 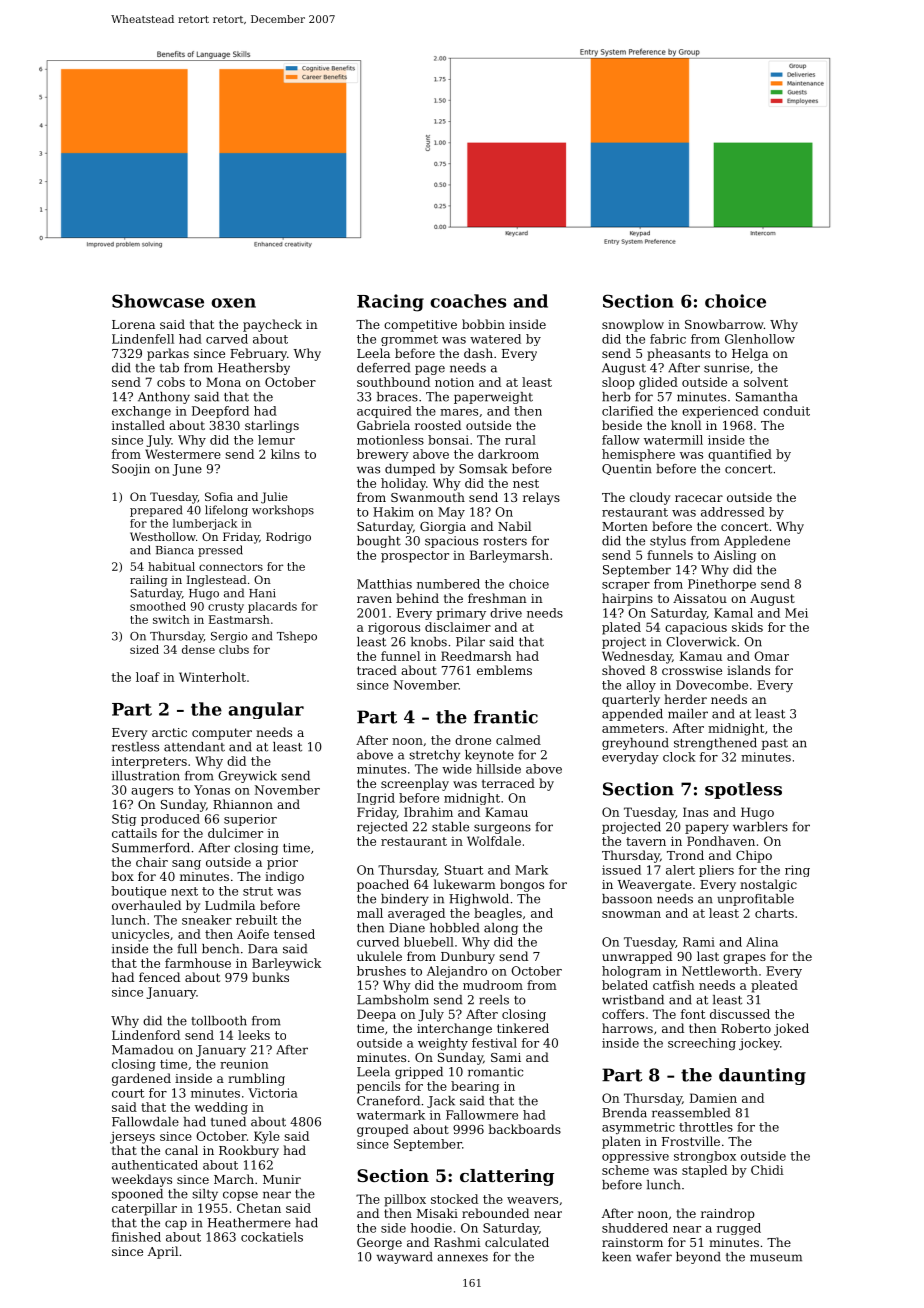 I want to click on coaches, so click(x=468, y=301).
